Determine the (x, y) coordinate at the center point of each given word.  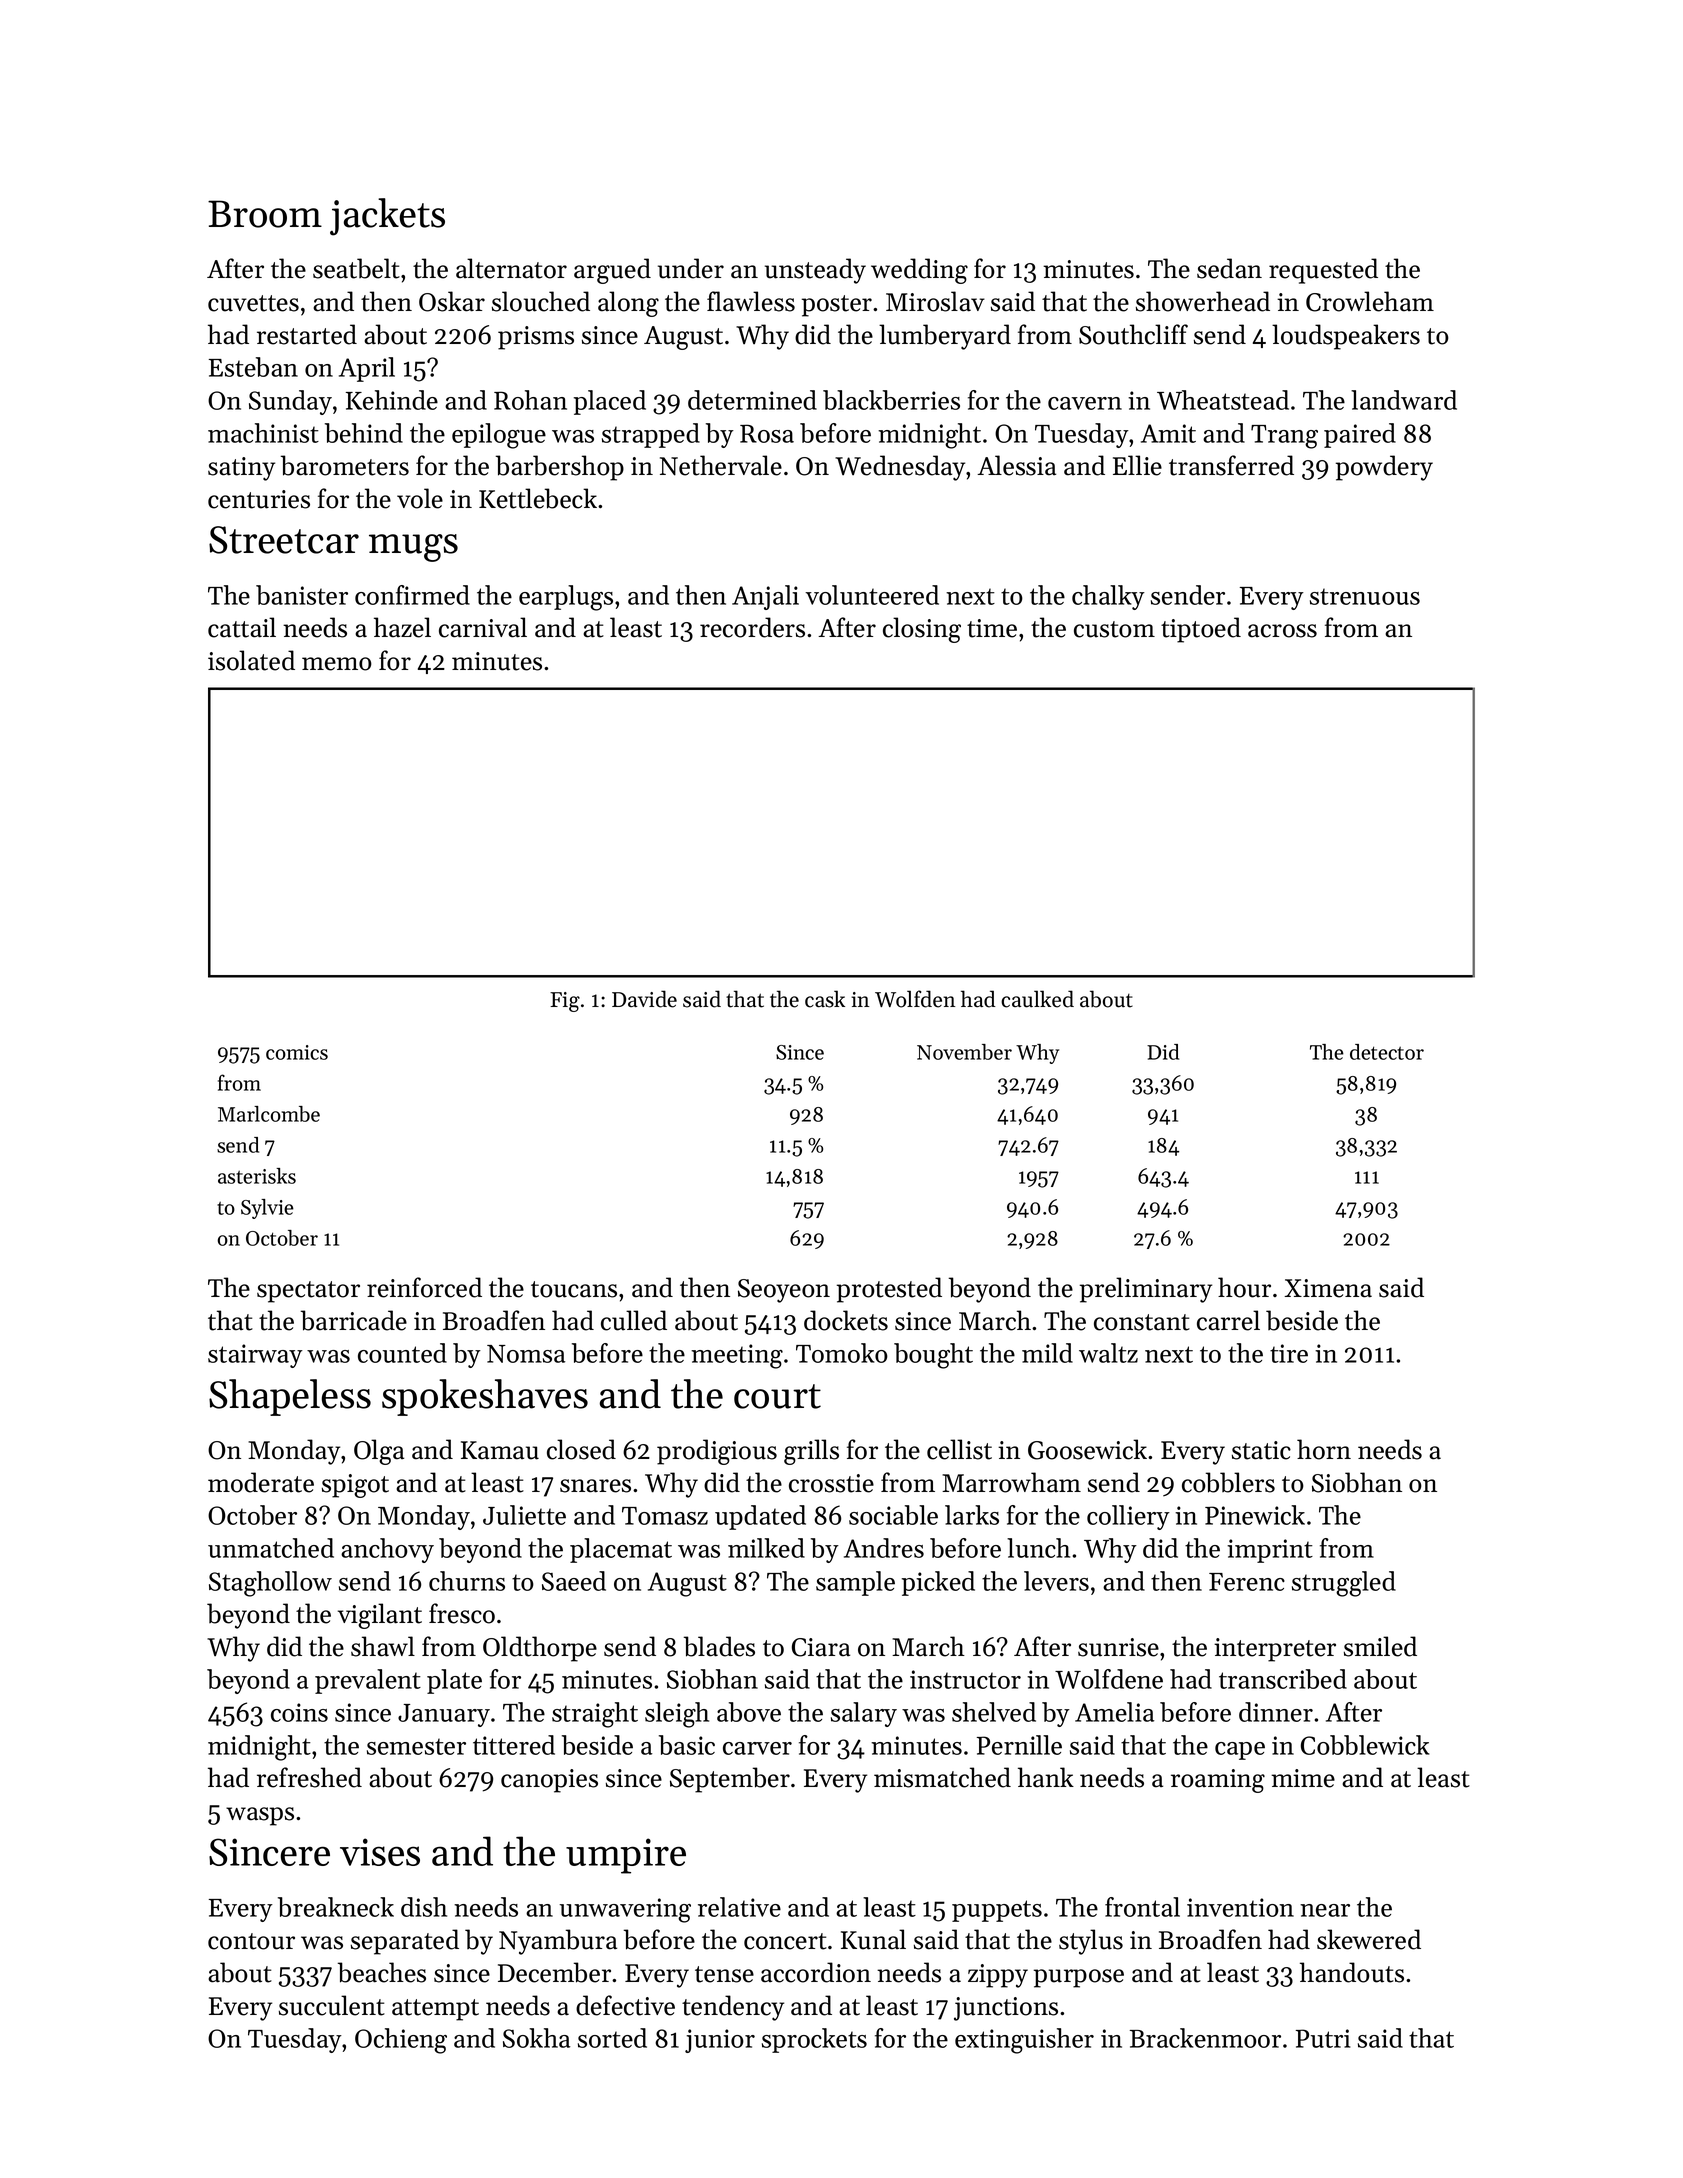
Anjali (765, 597)
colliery (1128, 1517)
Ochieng (401, 2041)
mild (1047, 1353)
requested (1323, 271)
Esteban (253, 367)
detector (1387, 1052)
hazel (402, 627)
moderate (261, 1482)
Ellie (1137, 465)
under (691, 268)
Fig (565, 1002)
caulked (1037, 999)
